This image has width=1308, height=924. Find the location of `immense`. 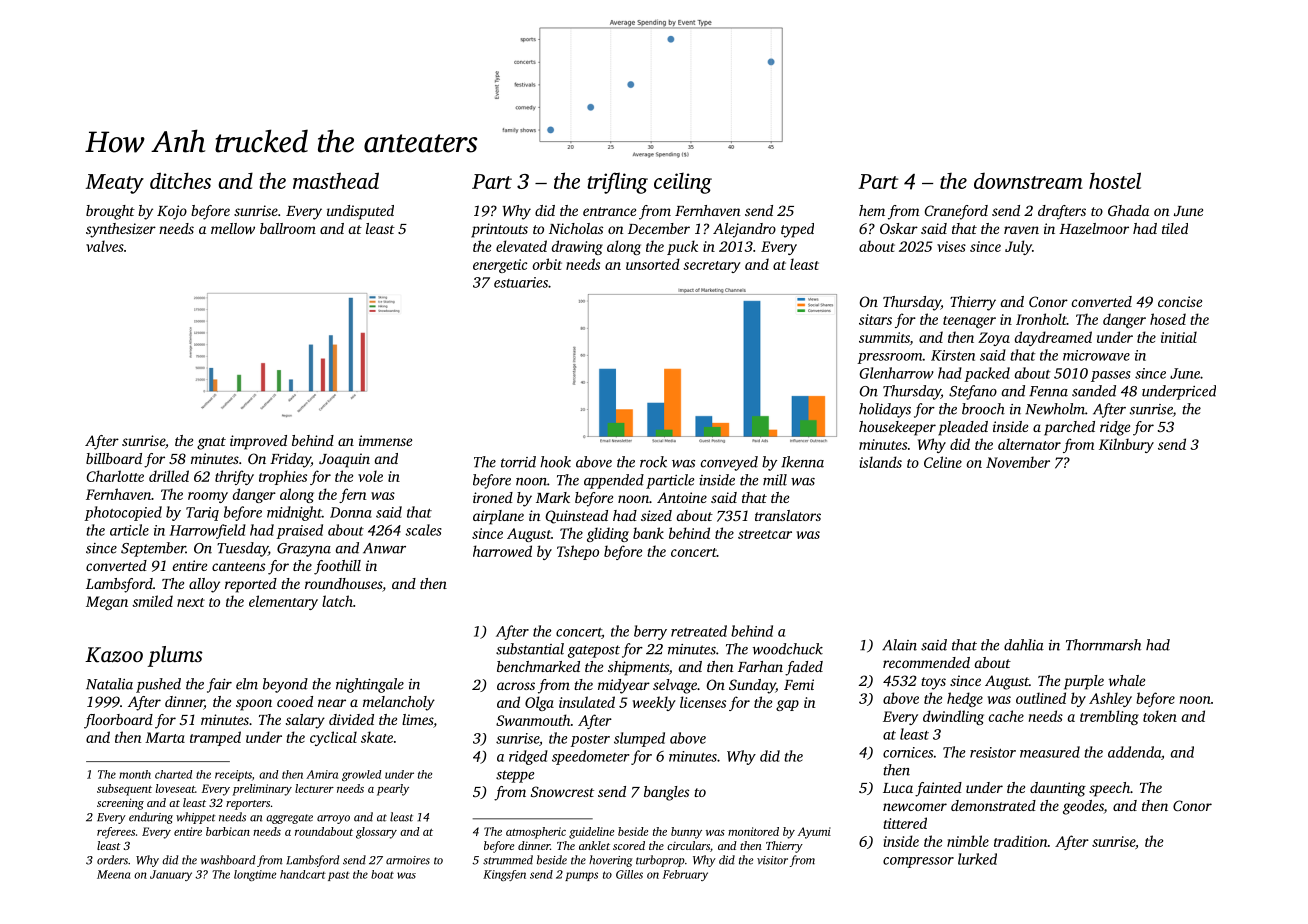

immense is located at coordinates (385, 440).
